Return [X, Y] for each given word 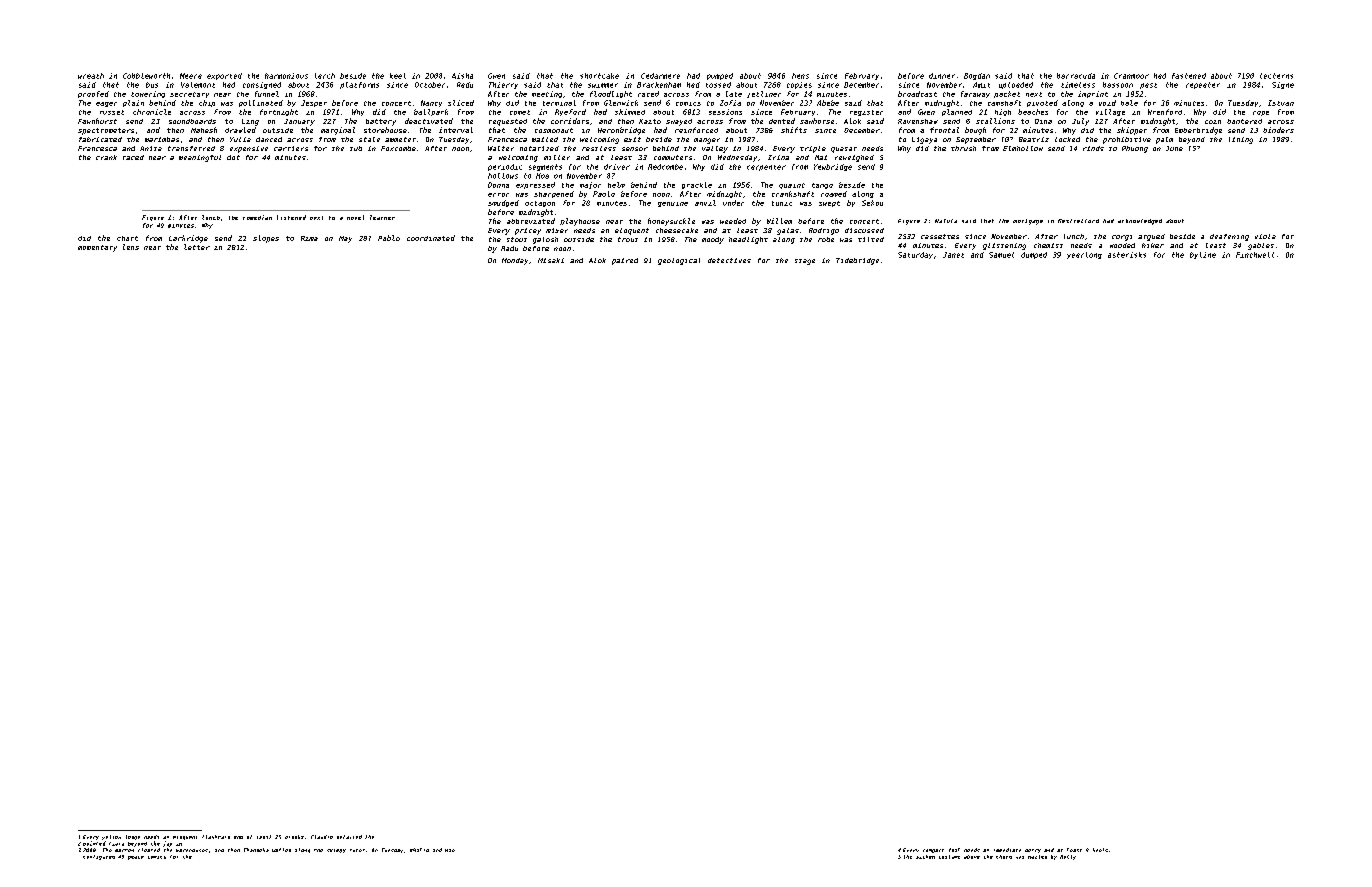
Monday [515, 261]
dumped [1034, 255]
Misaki [551, 260]
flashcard [216, 837]
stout [517, 239]
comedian [257, 217]
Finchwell [1255, 255]
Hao [450, 850]
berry [1033, 851]
